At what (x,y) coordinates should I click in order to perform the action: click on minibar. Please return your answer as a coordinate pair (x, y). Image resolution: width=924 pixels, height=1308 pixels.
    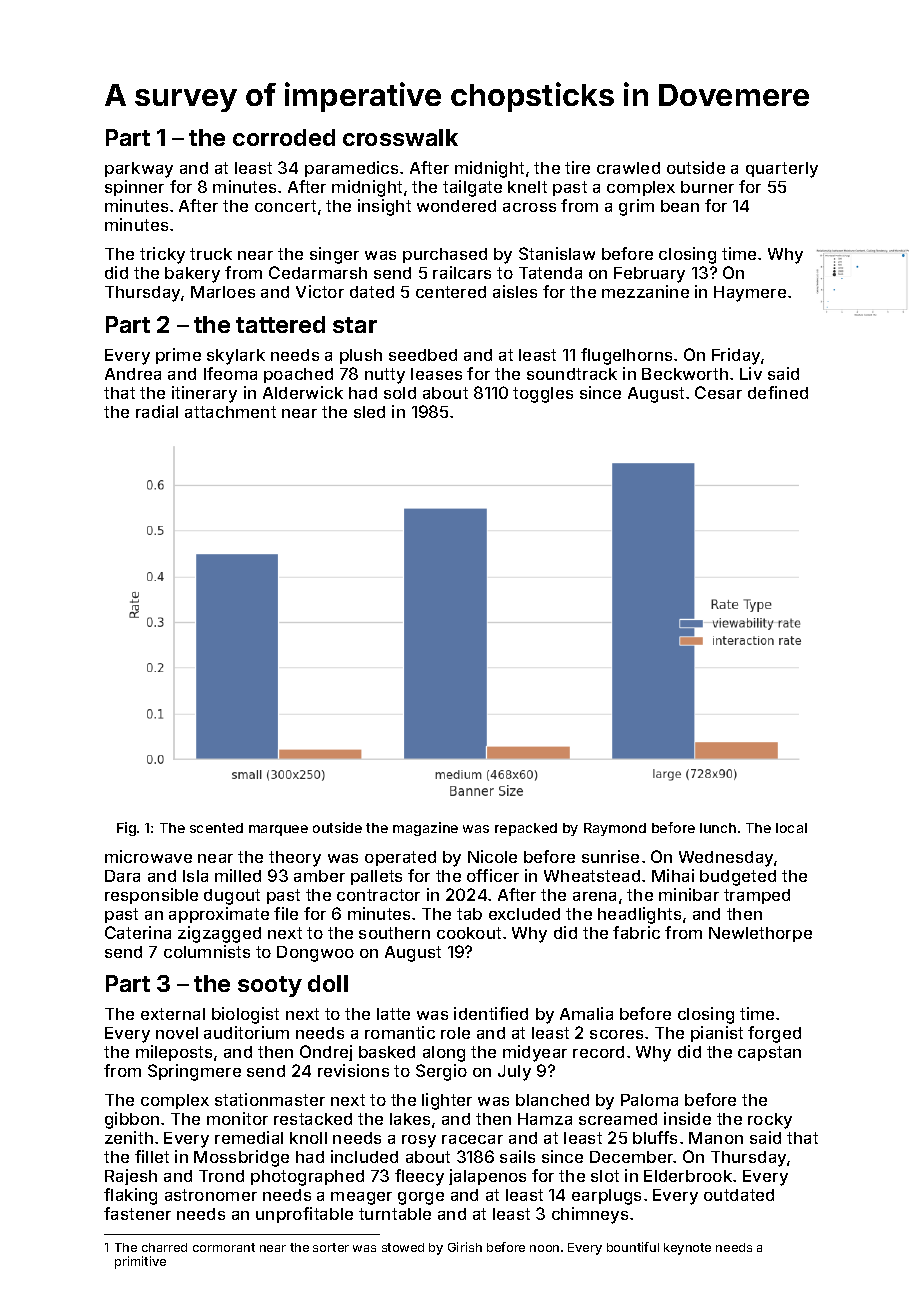
    Looking at the image, I should click on (689, 894).
